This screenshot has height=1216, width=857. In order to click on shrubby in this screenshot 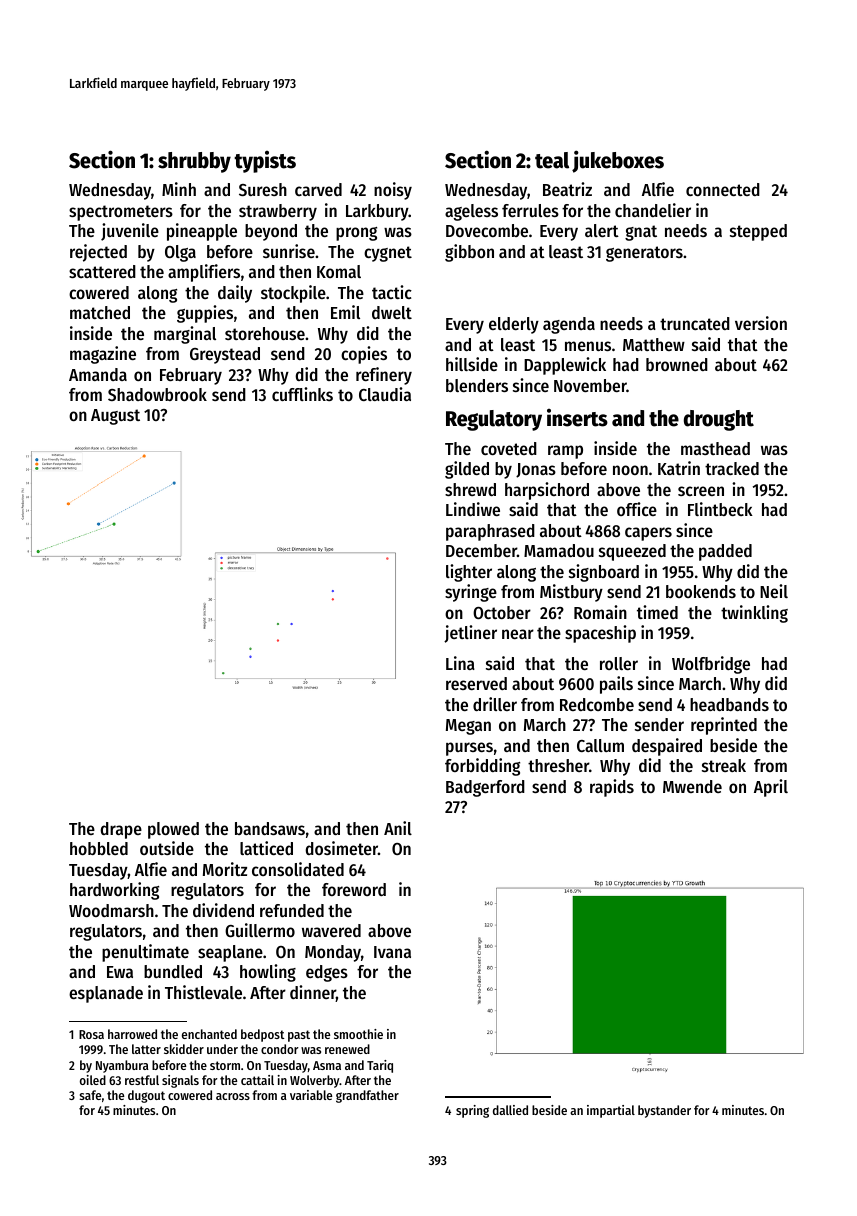, I will do `click(194, 162)`.
